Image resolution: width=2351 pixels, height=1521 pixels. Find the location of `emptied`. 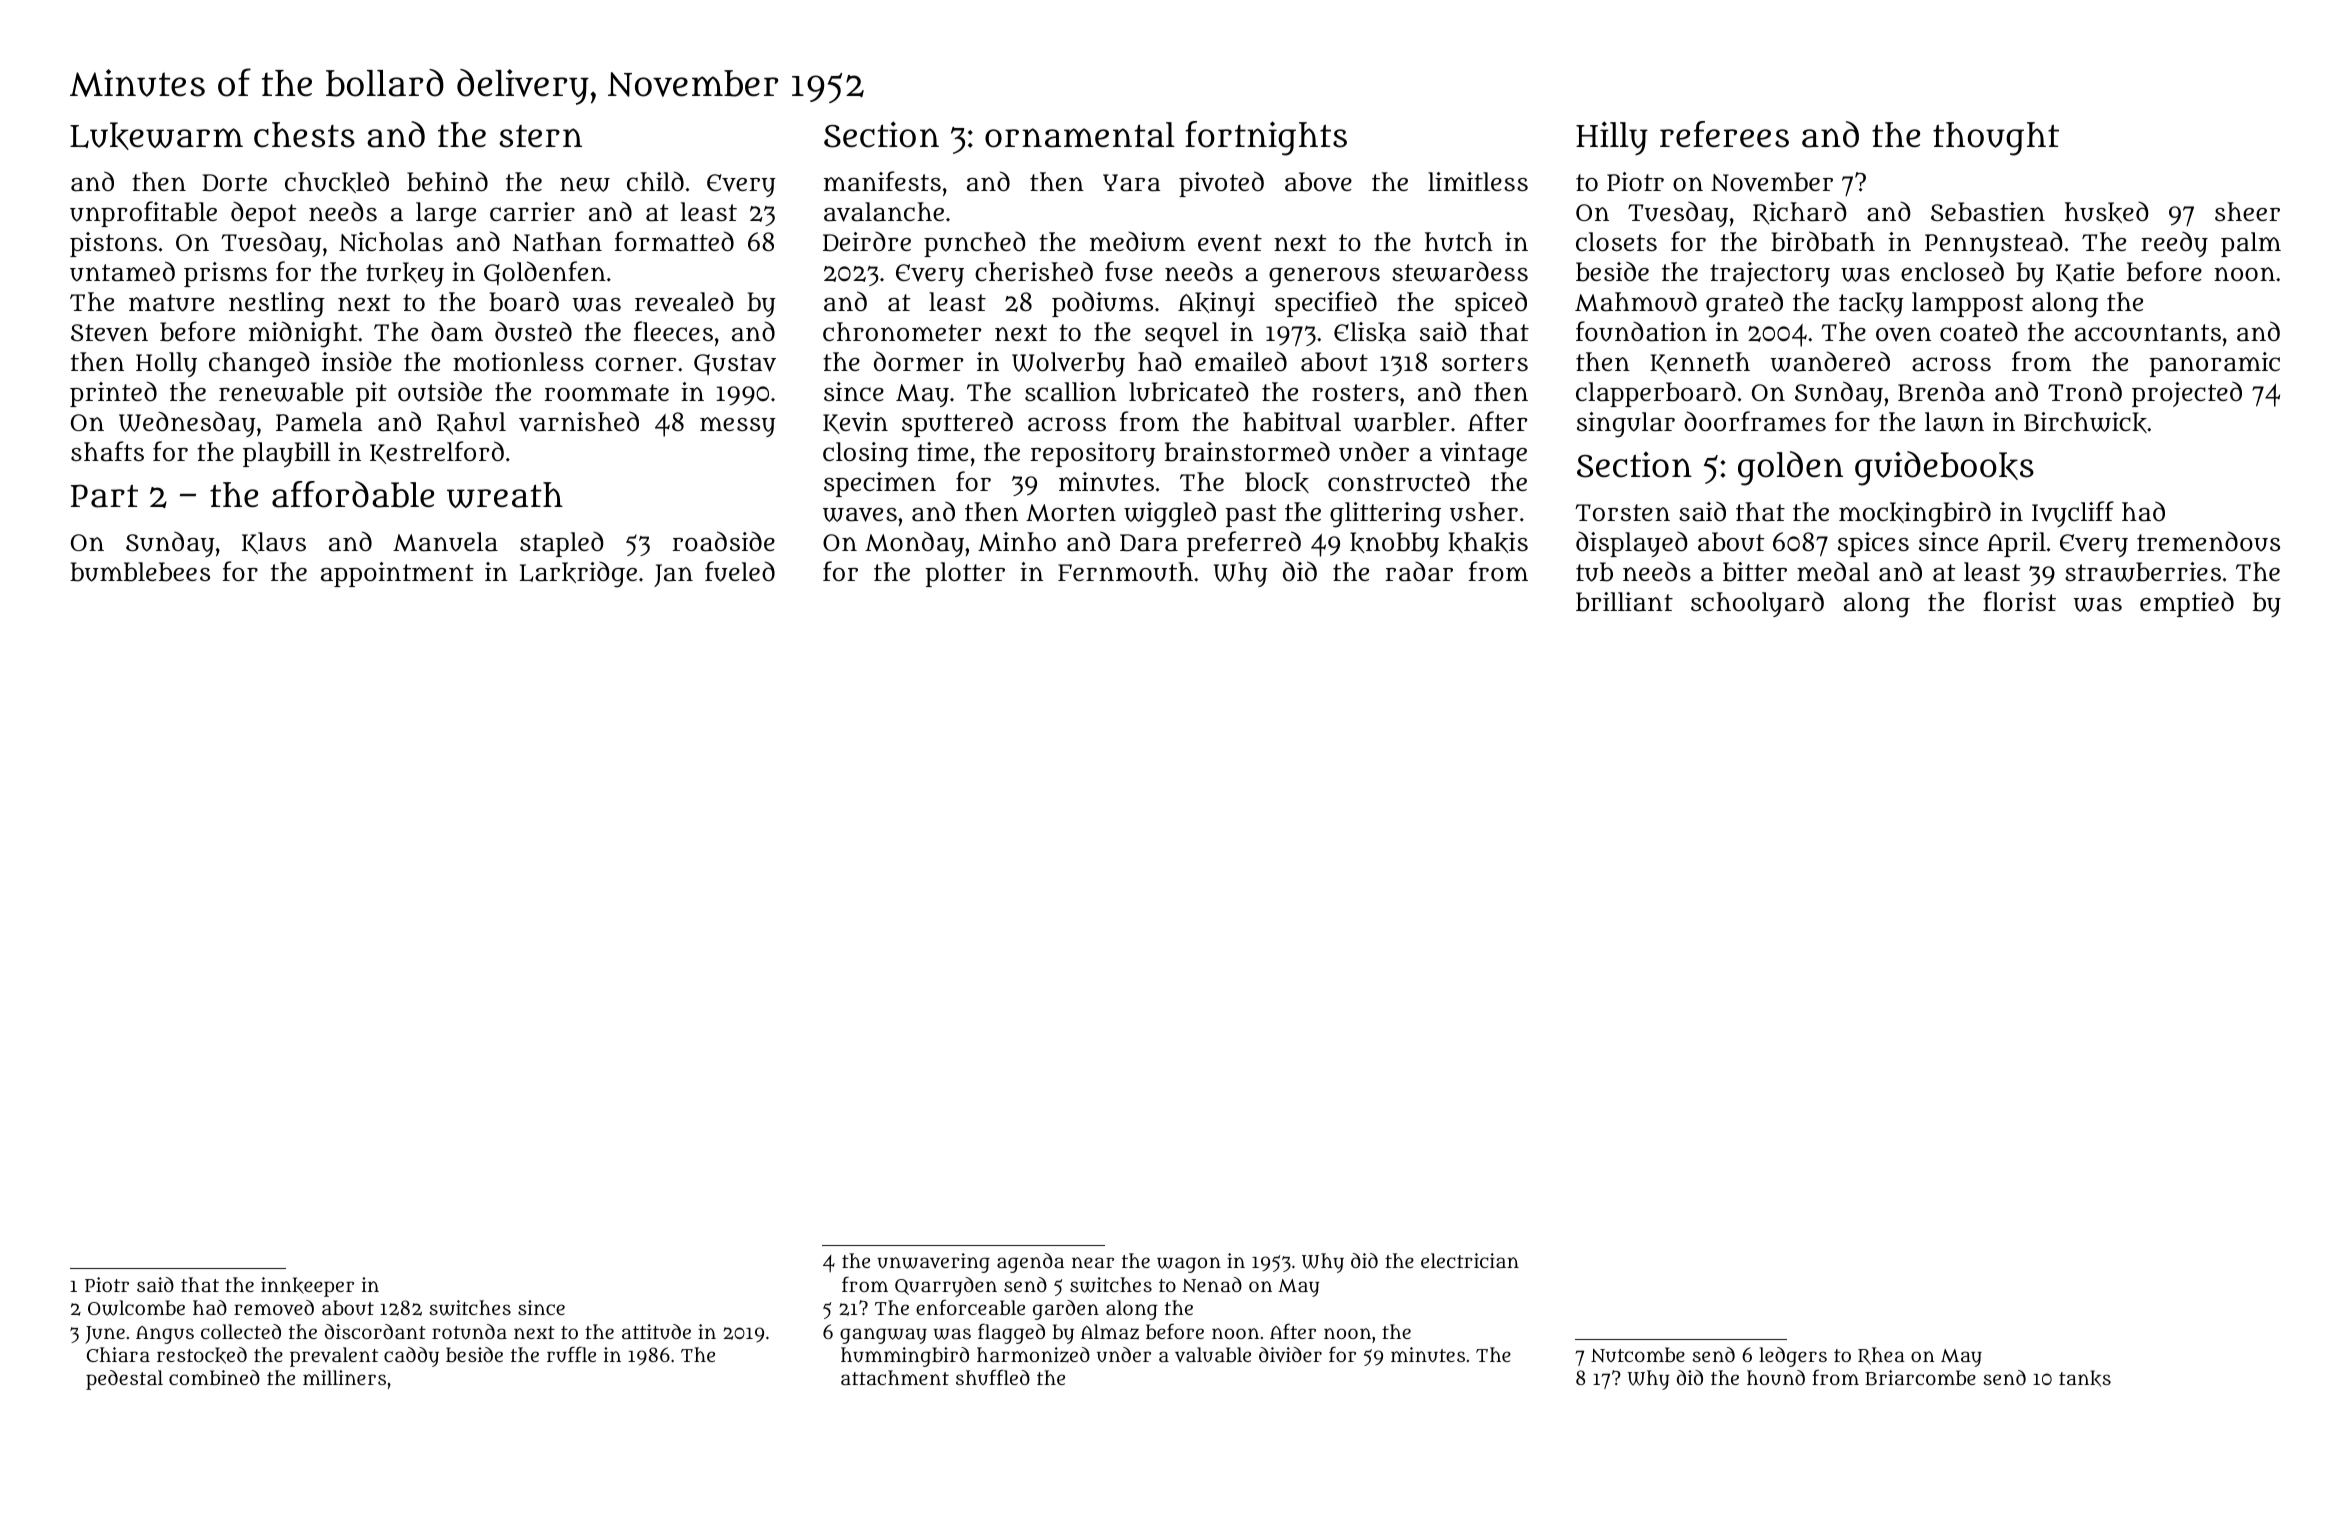

emptied is located at coordinates (2187, 604).
